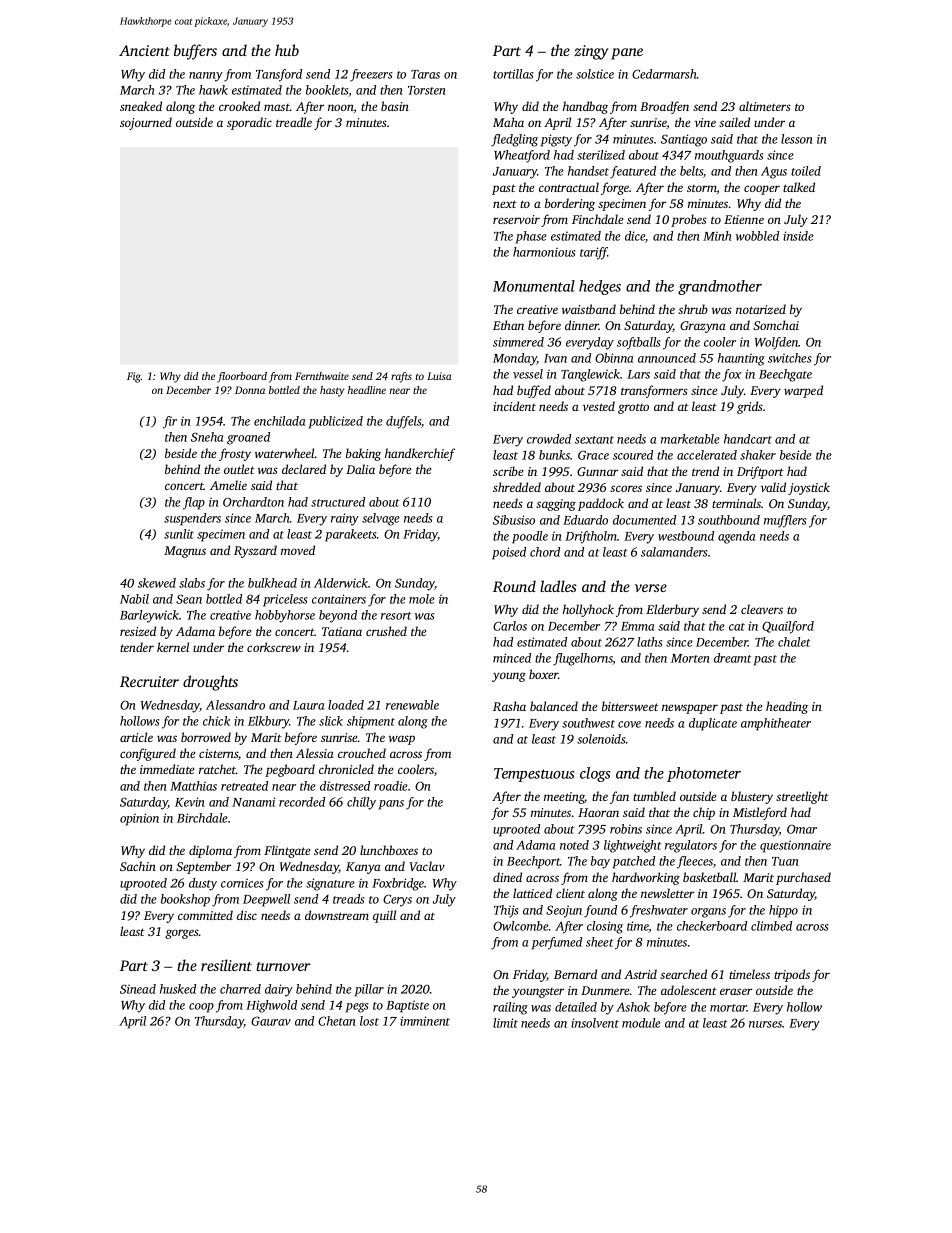 This document has height=1233, width=952. Describe the element at coordinates (512, 658) in the document. I see `minced` at that location.
